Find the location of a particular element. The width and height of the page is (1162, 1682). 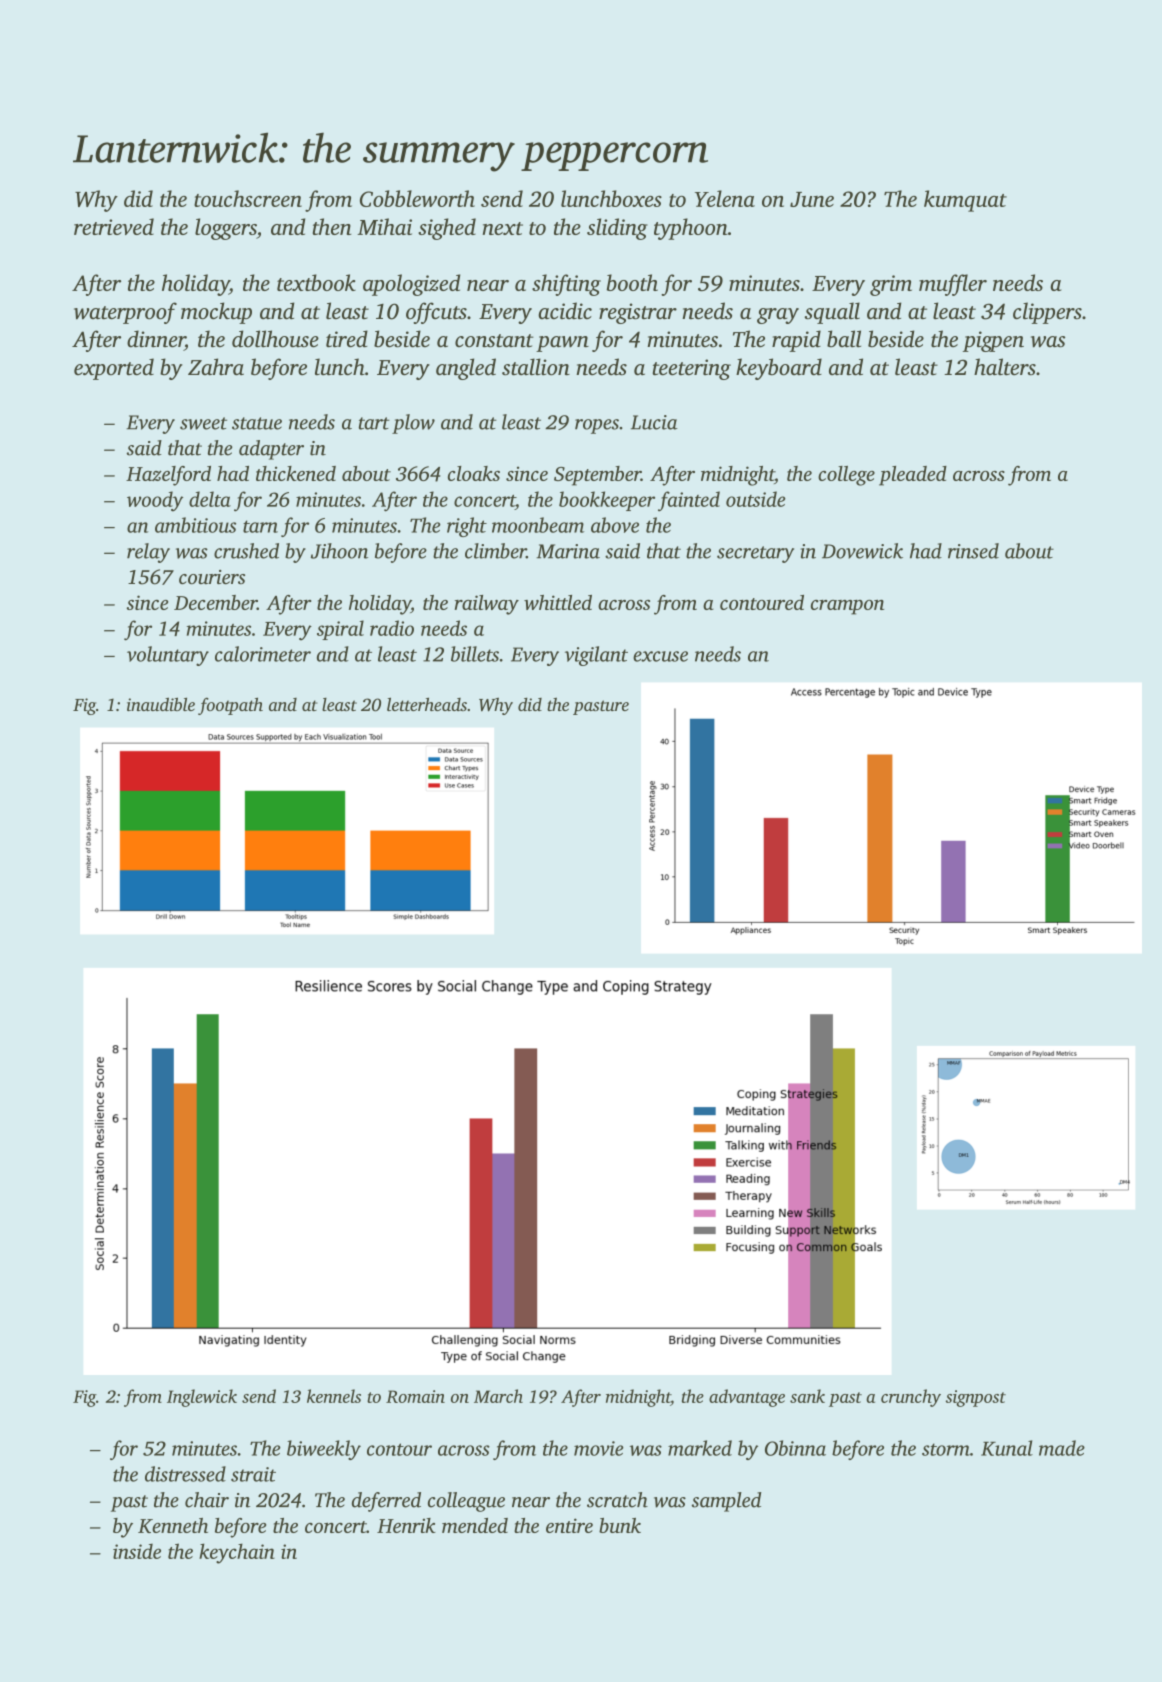

Yelena is located at coordinates (725, 198).
